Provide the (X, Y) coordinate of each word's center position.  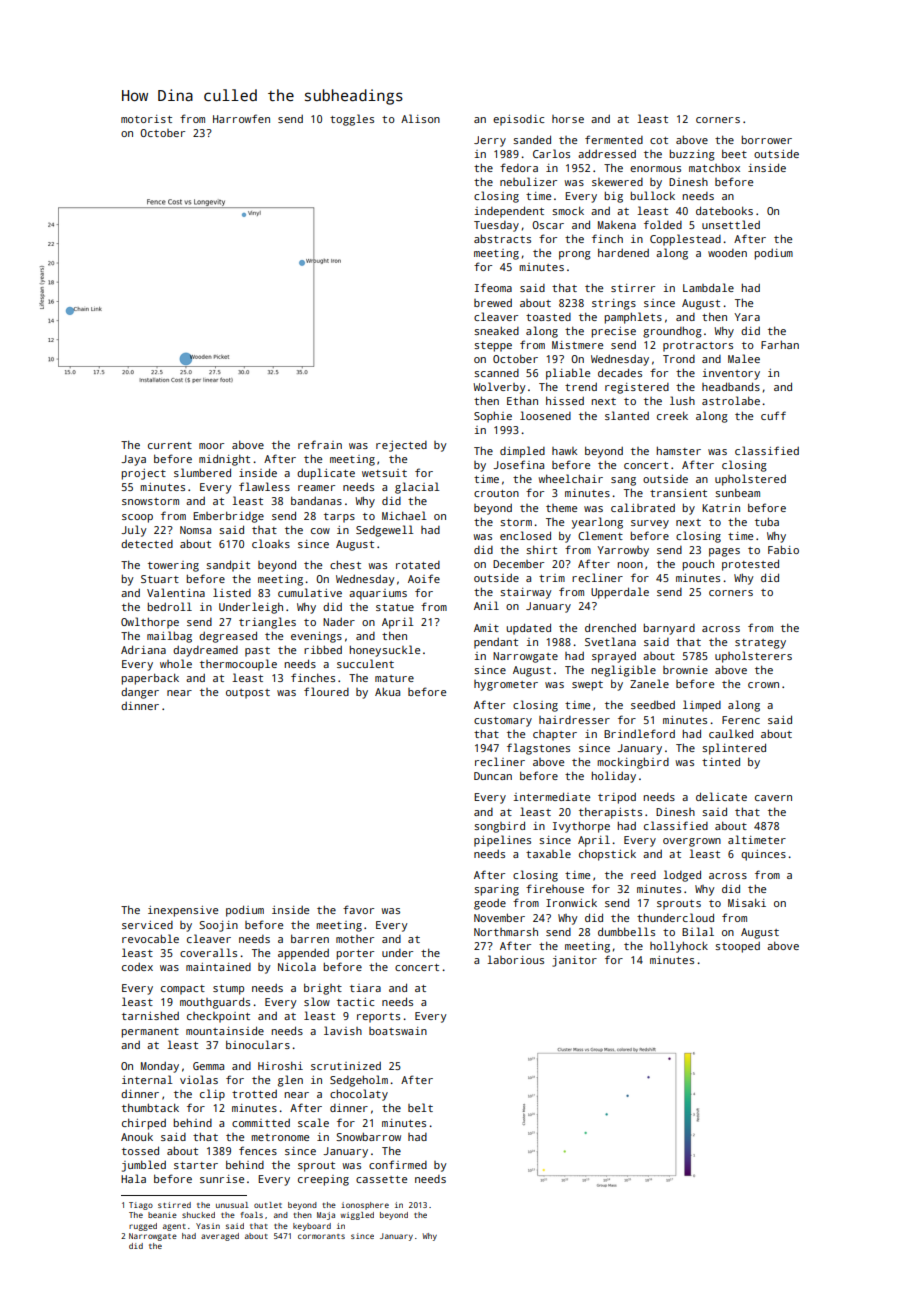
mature (394, 678)
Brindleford (639, 733)
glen (290, 1081)
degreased (228, 637)
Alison (420, 118)
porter (355, 955)
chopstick (607, 855)
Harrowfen (241, 118)
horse (568, 119)
